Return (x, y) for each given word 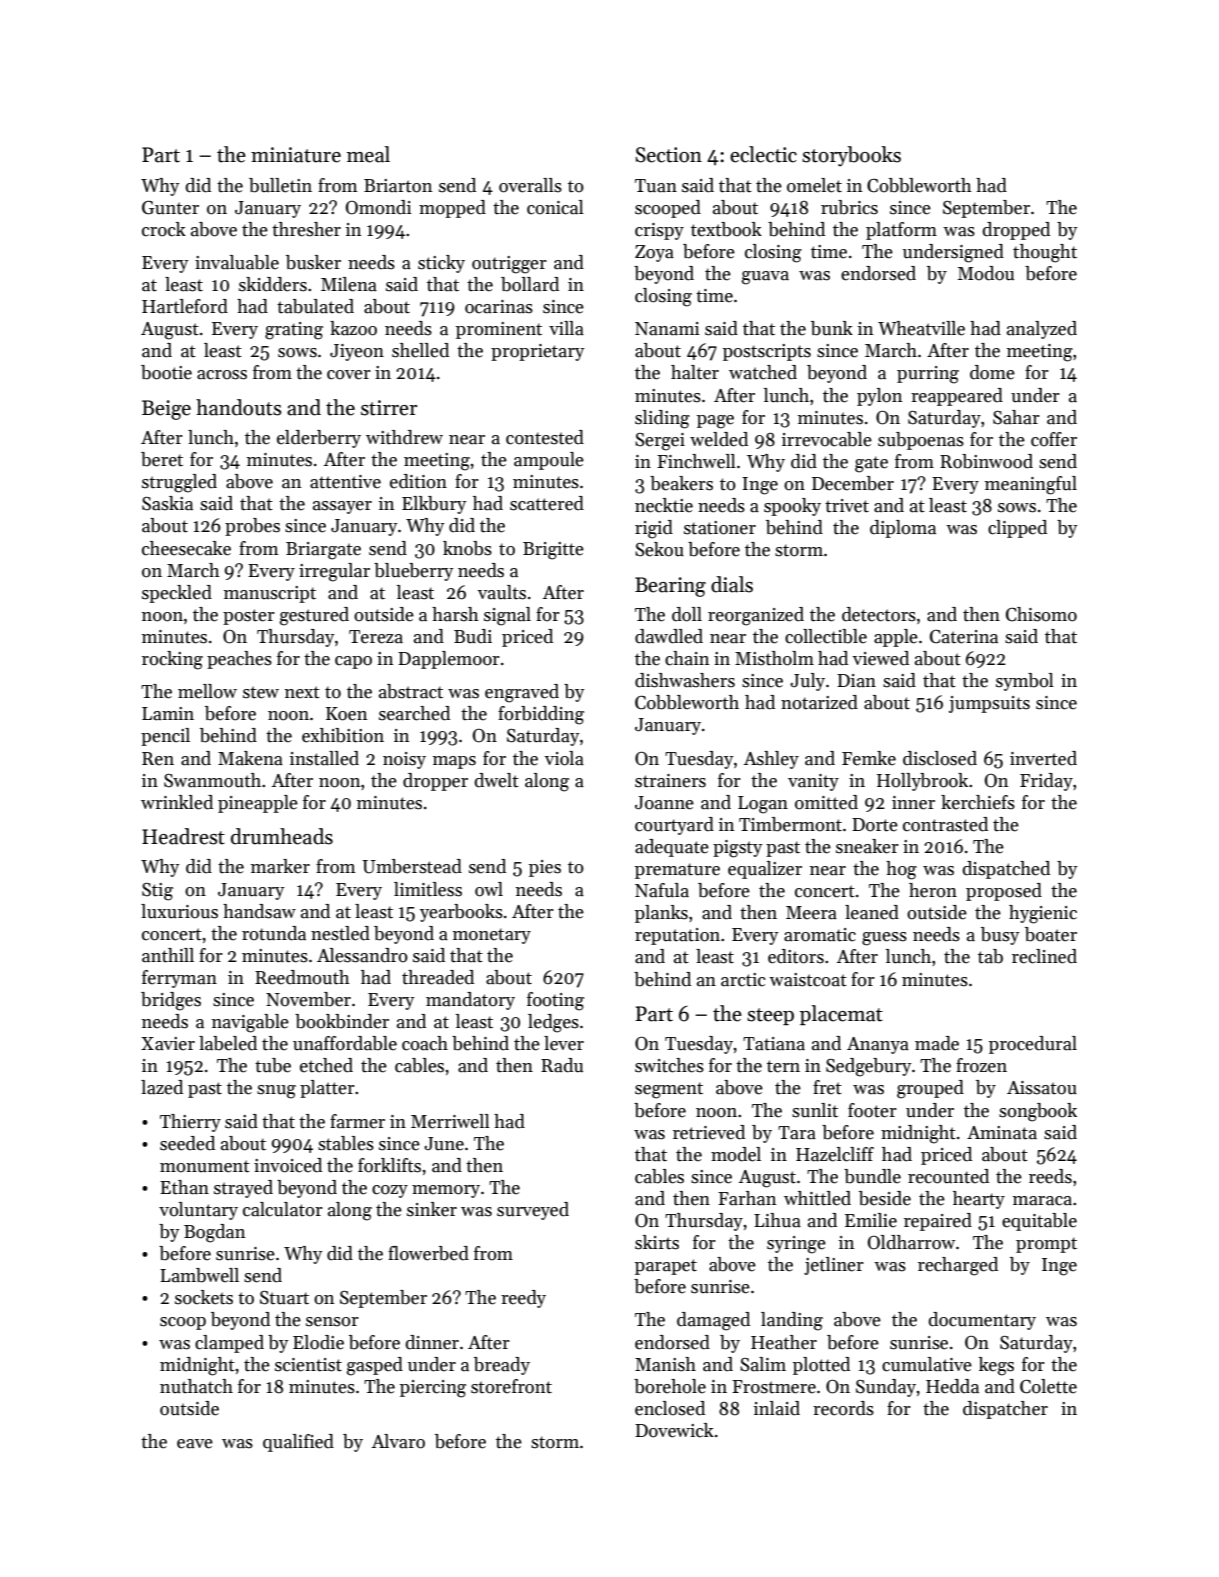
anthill (168, 955)
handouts (239, 407)
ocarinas (499, 307)
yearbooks (461, 913)
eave (195, 1444)
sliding (662, 419)
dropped (1016, 231)
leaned (872, 912)
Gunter (170, 208)
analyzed (1042, 330)
